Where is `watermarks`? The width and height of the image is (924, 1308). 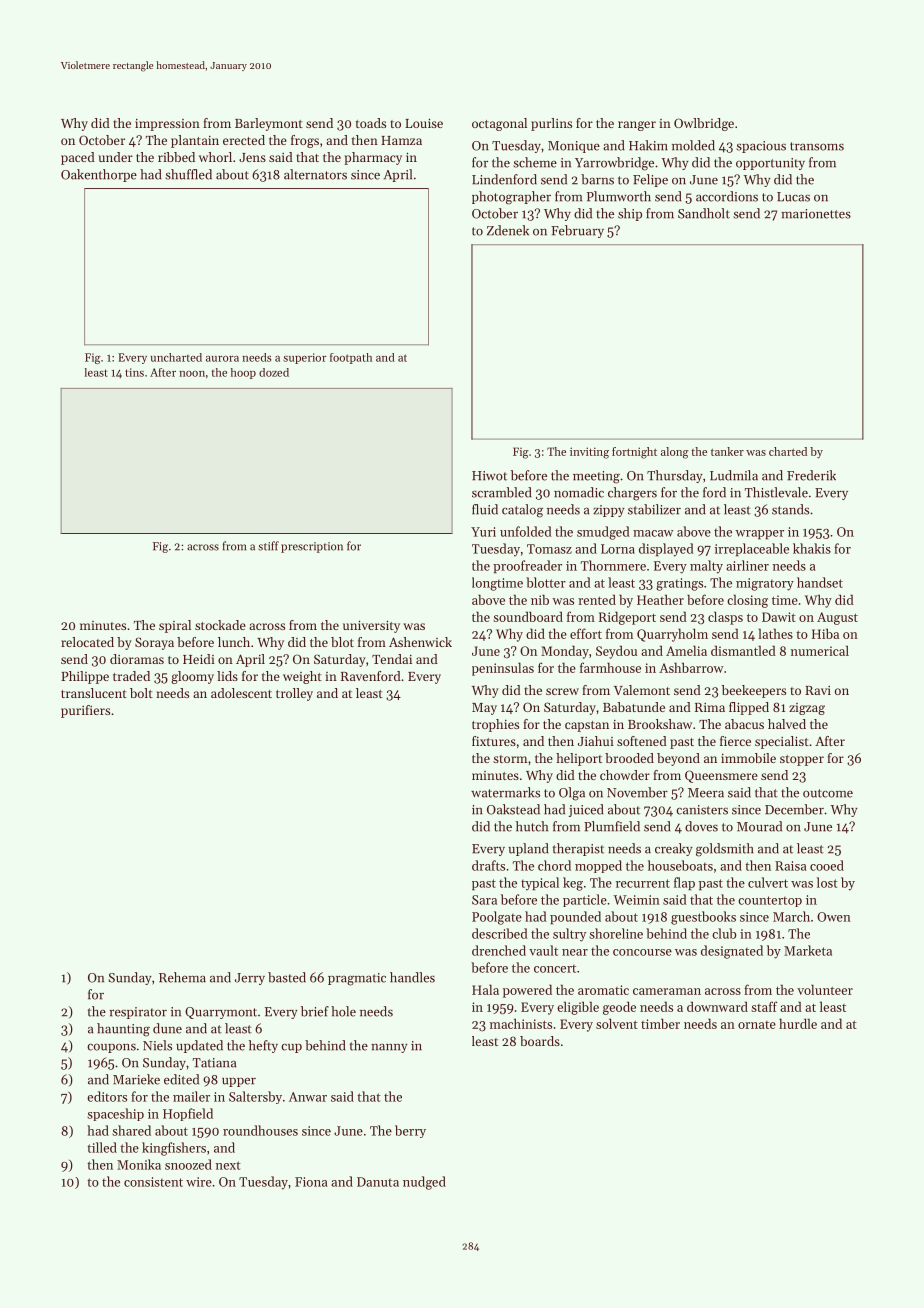
watermarks is located at coordinates (505, 792).
